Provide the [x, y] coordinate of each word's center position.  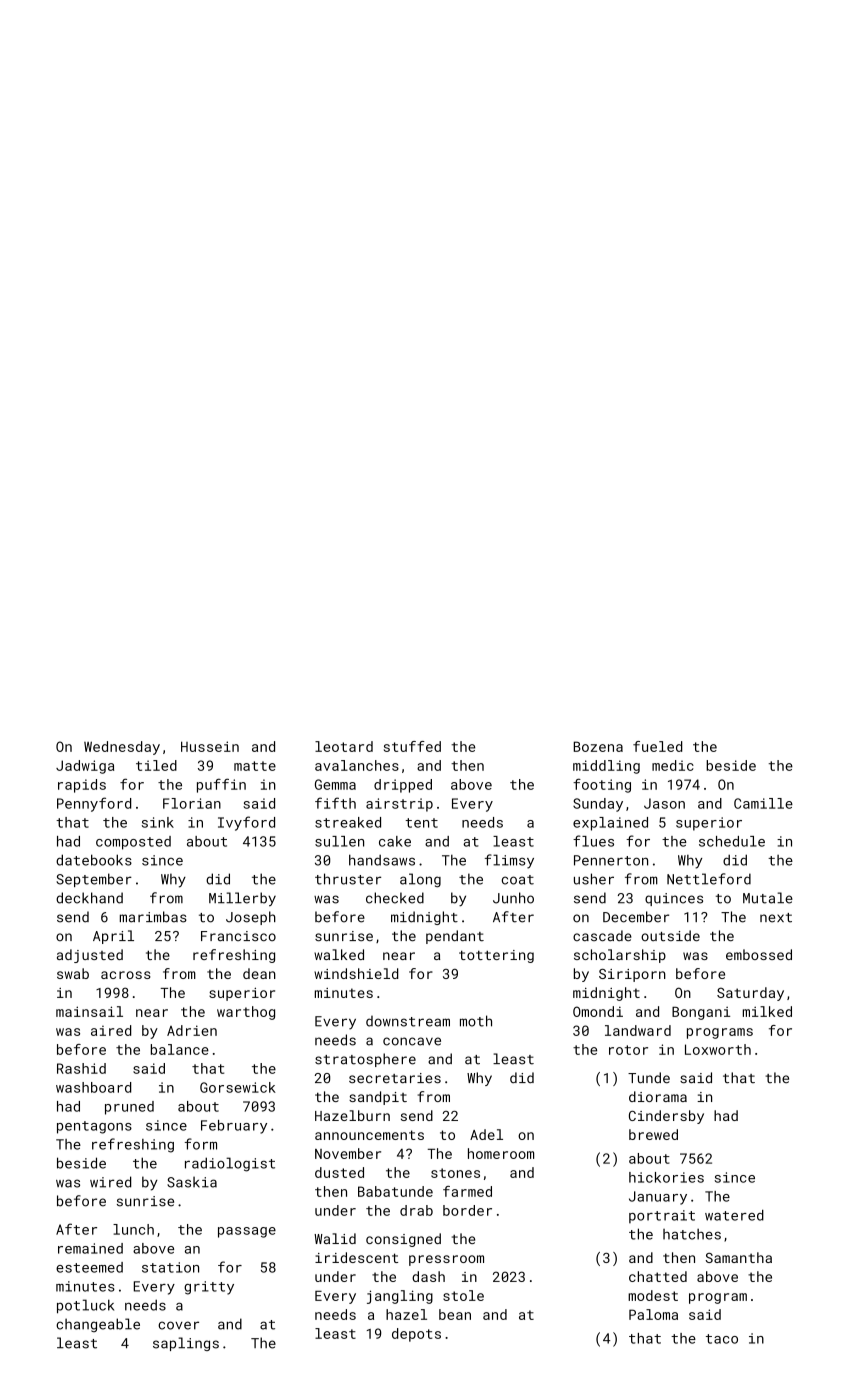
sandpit [378, 1098]
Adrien [192, 1030]
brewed [653, 1134]
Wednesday [122, 748]
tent [421, 823]
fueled [657, 746]
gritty [209, 1288]
